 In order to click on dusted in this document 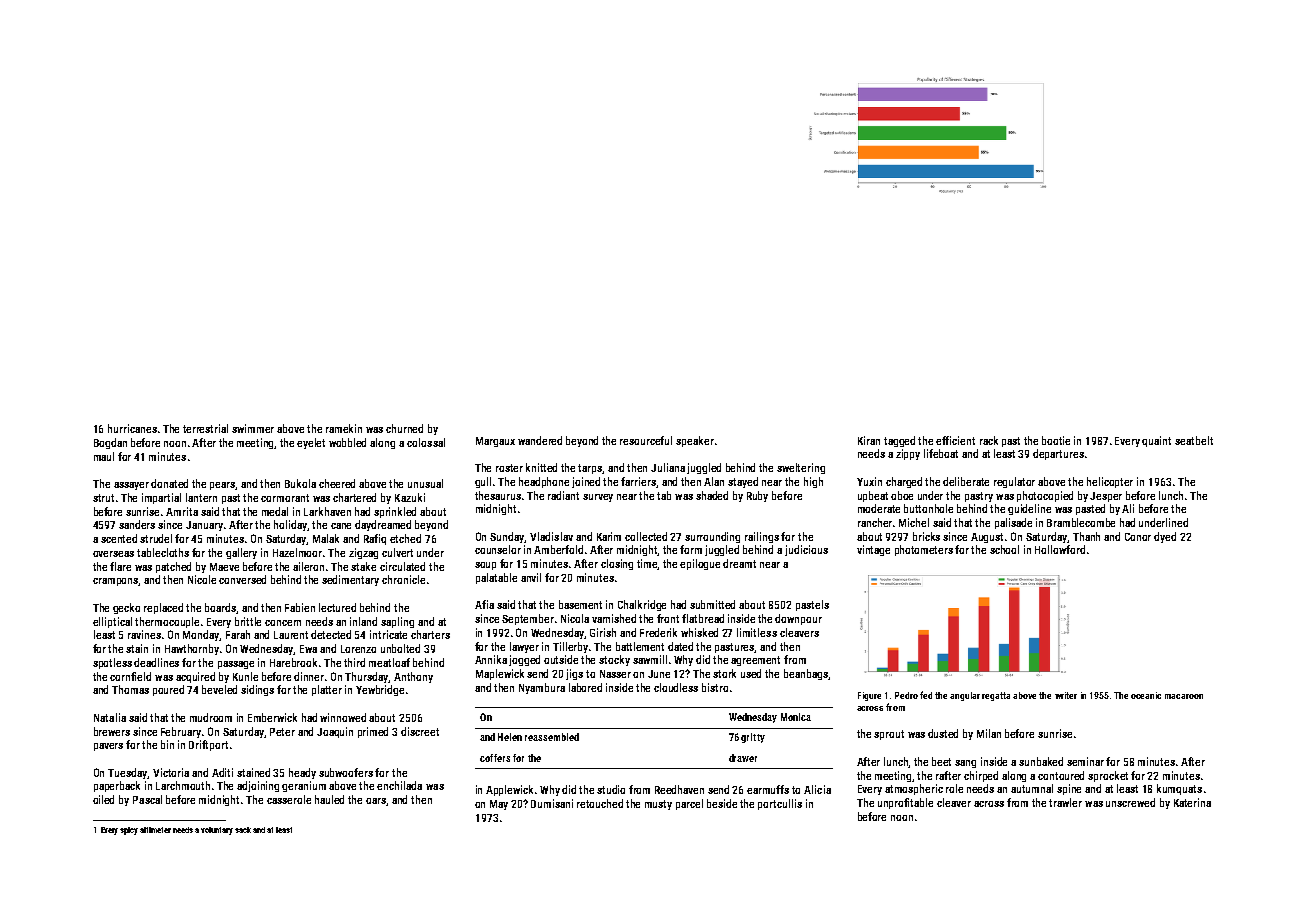, I will do `click(943, 733)`.
